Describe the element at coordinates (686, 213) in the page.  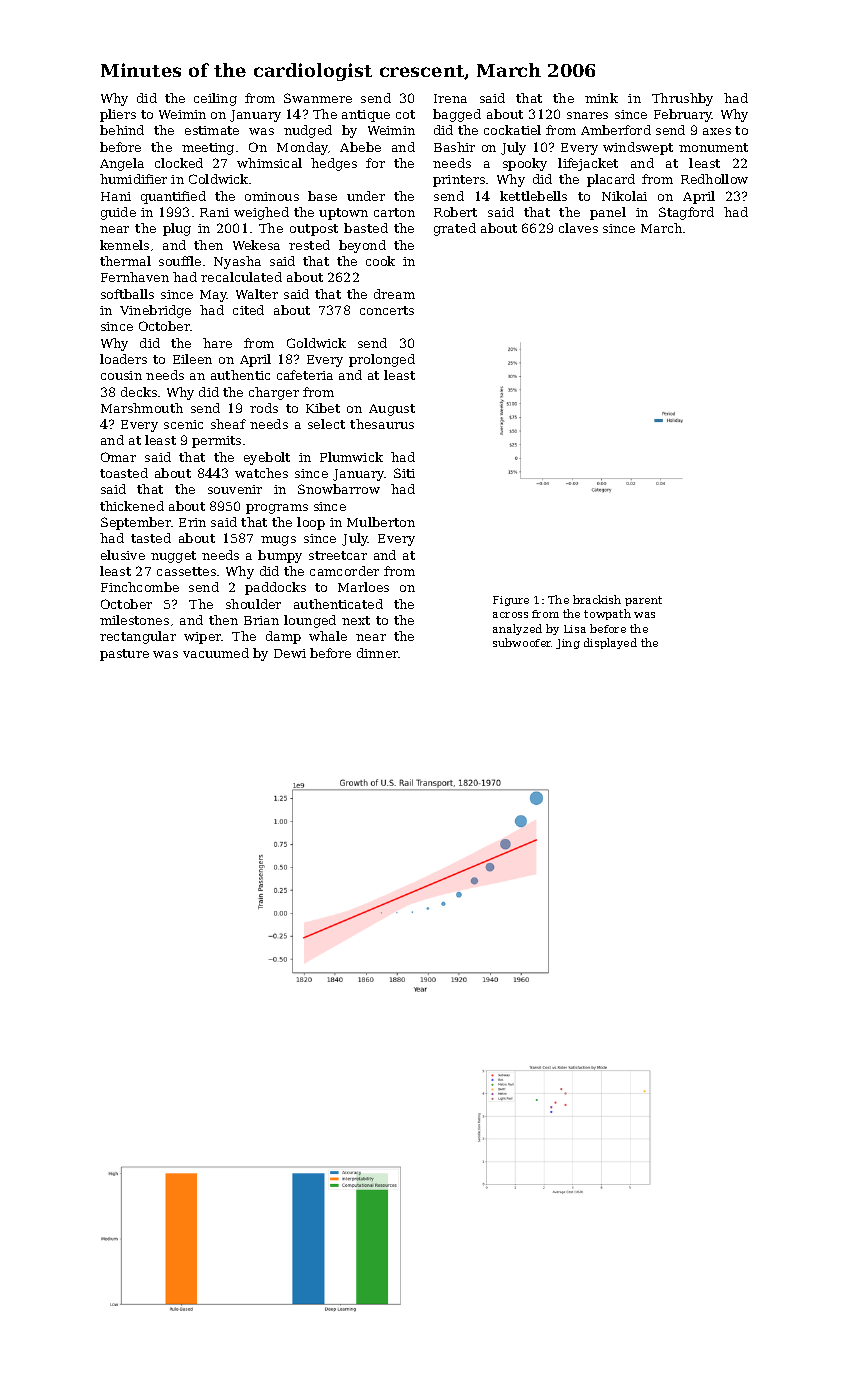
I see `Stagford` at that location.
